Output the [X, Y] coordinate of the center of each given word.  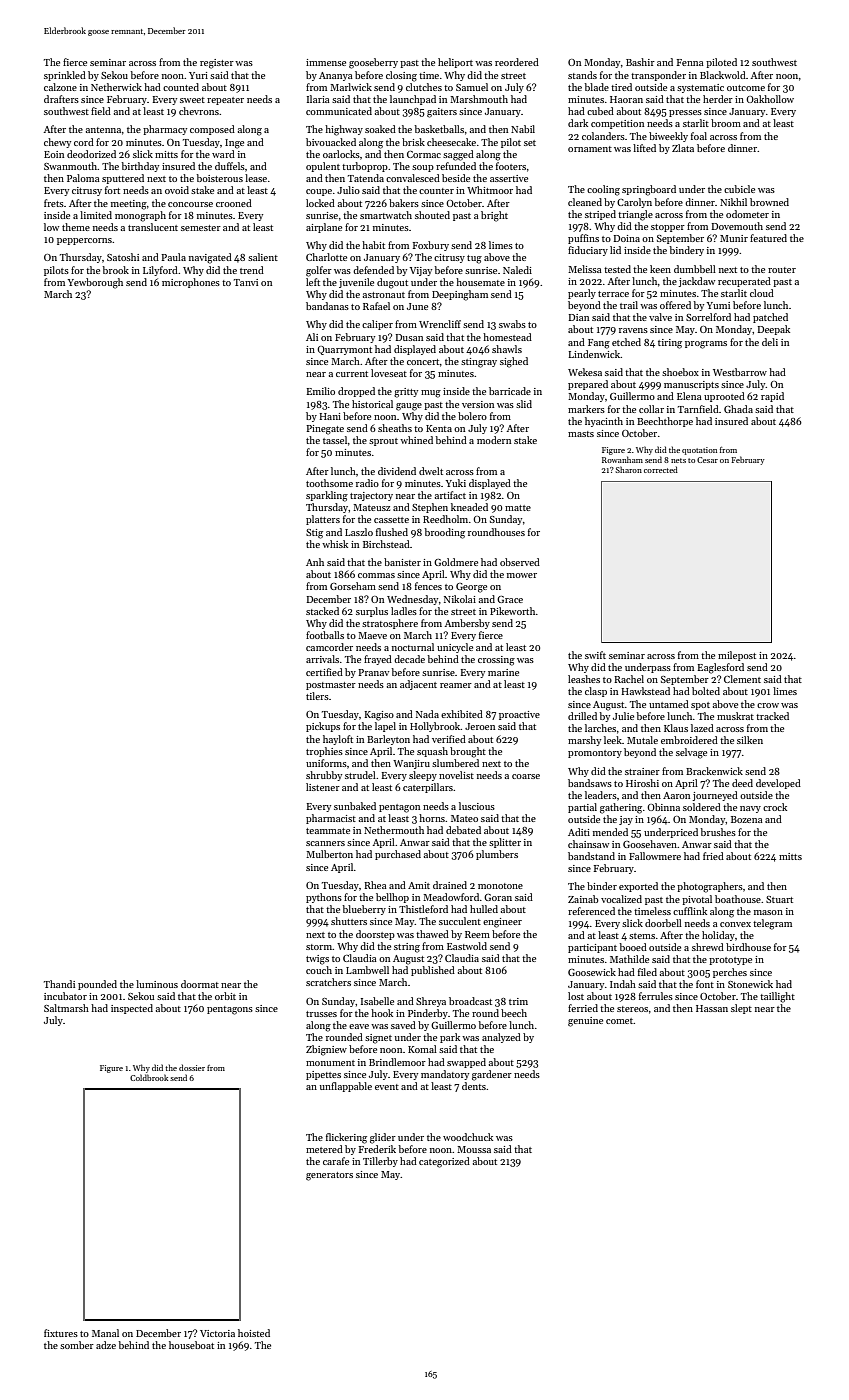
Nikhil [733, 202]
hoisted [254, 1333]
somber [77, 1345]
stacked [322, 611]
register [217, 64]
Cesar [707, 460]
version [478, 404]
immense [326, 62]
